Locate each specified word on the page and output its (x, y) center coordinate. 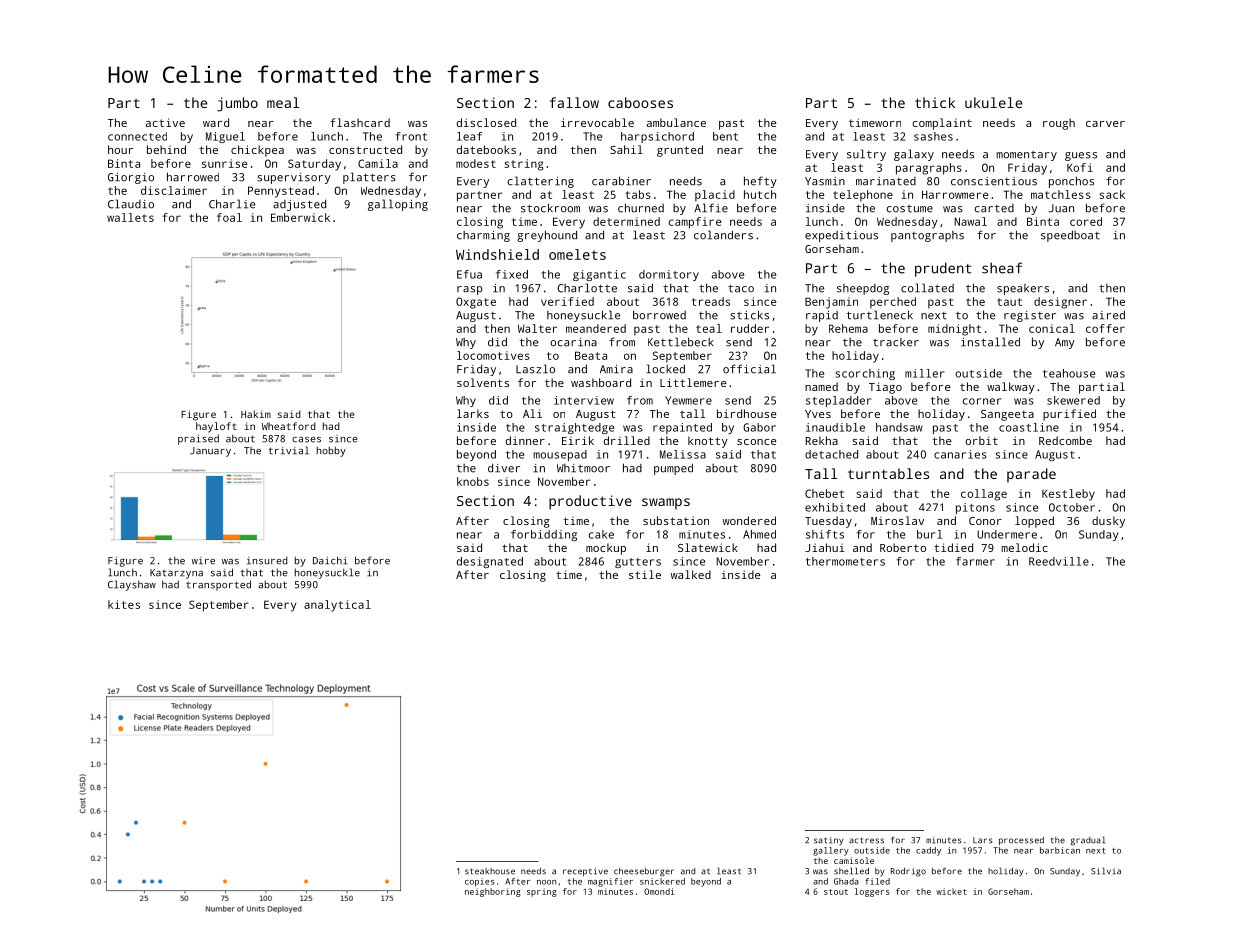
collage (984, 495)
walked (691, 574)
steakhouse (490, 871)
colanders (723, 235)
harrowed (193, 177)
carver (1105, 124)
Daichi (330, 560)
